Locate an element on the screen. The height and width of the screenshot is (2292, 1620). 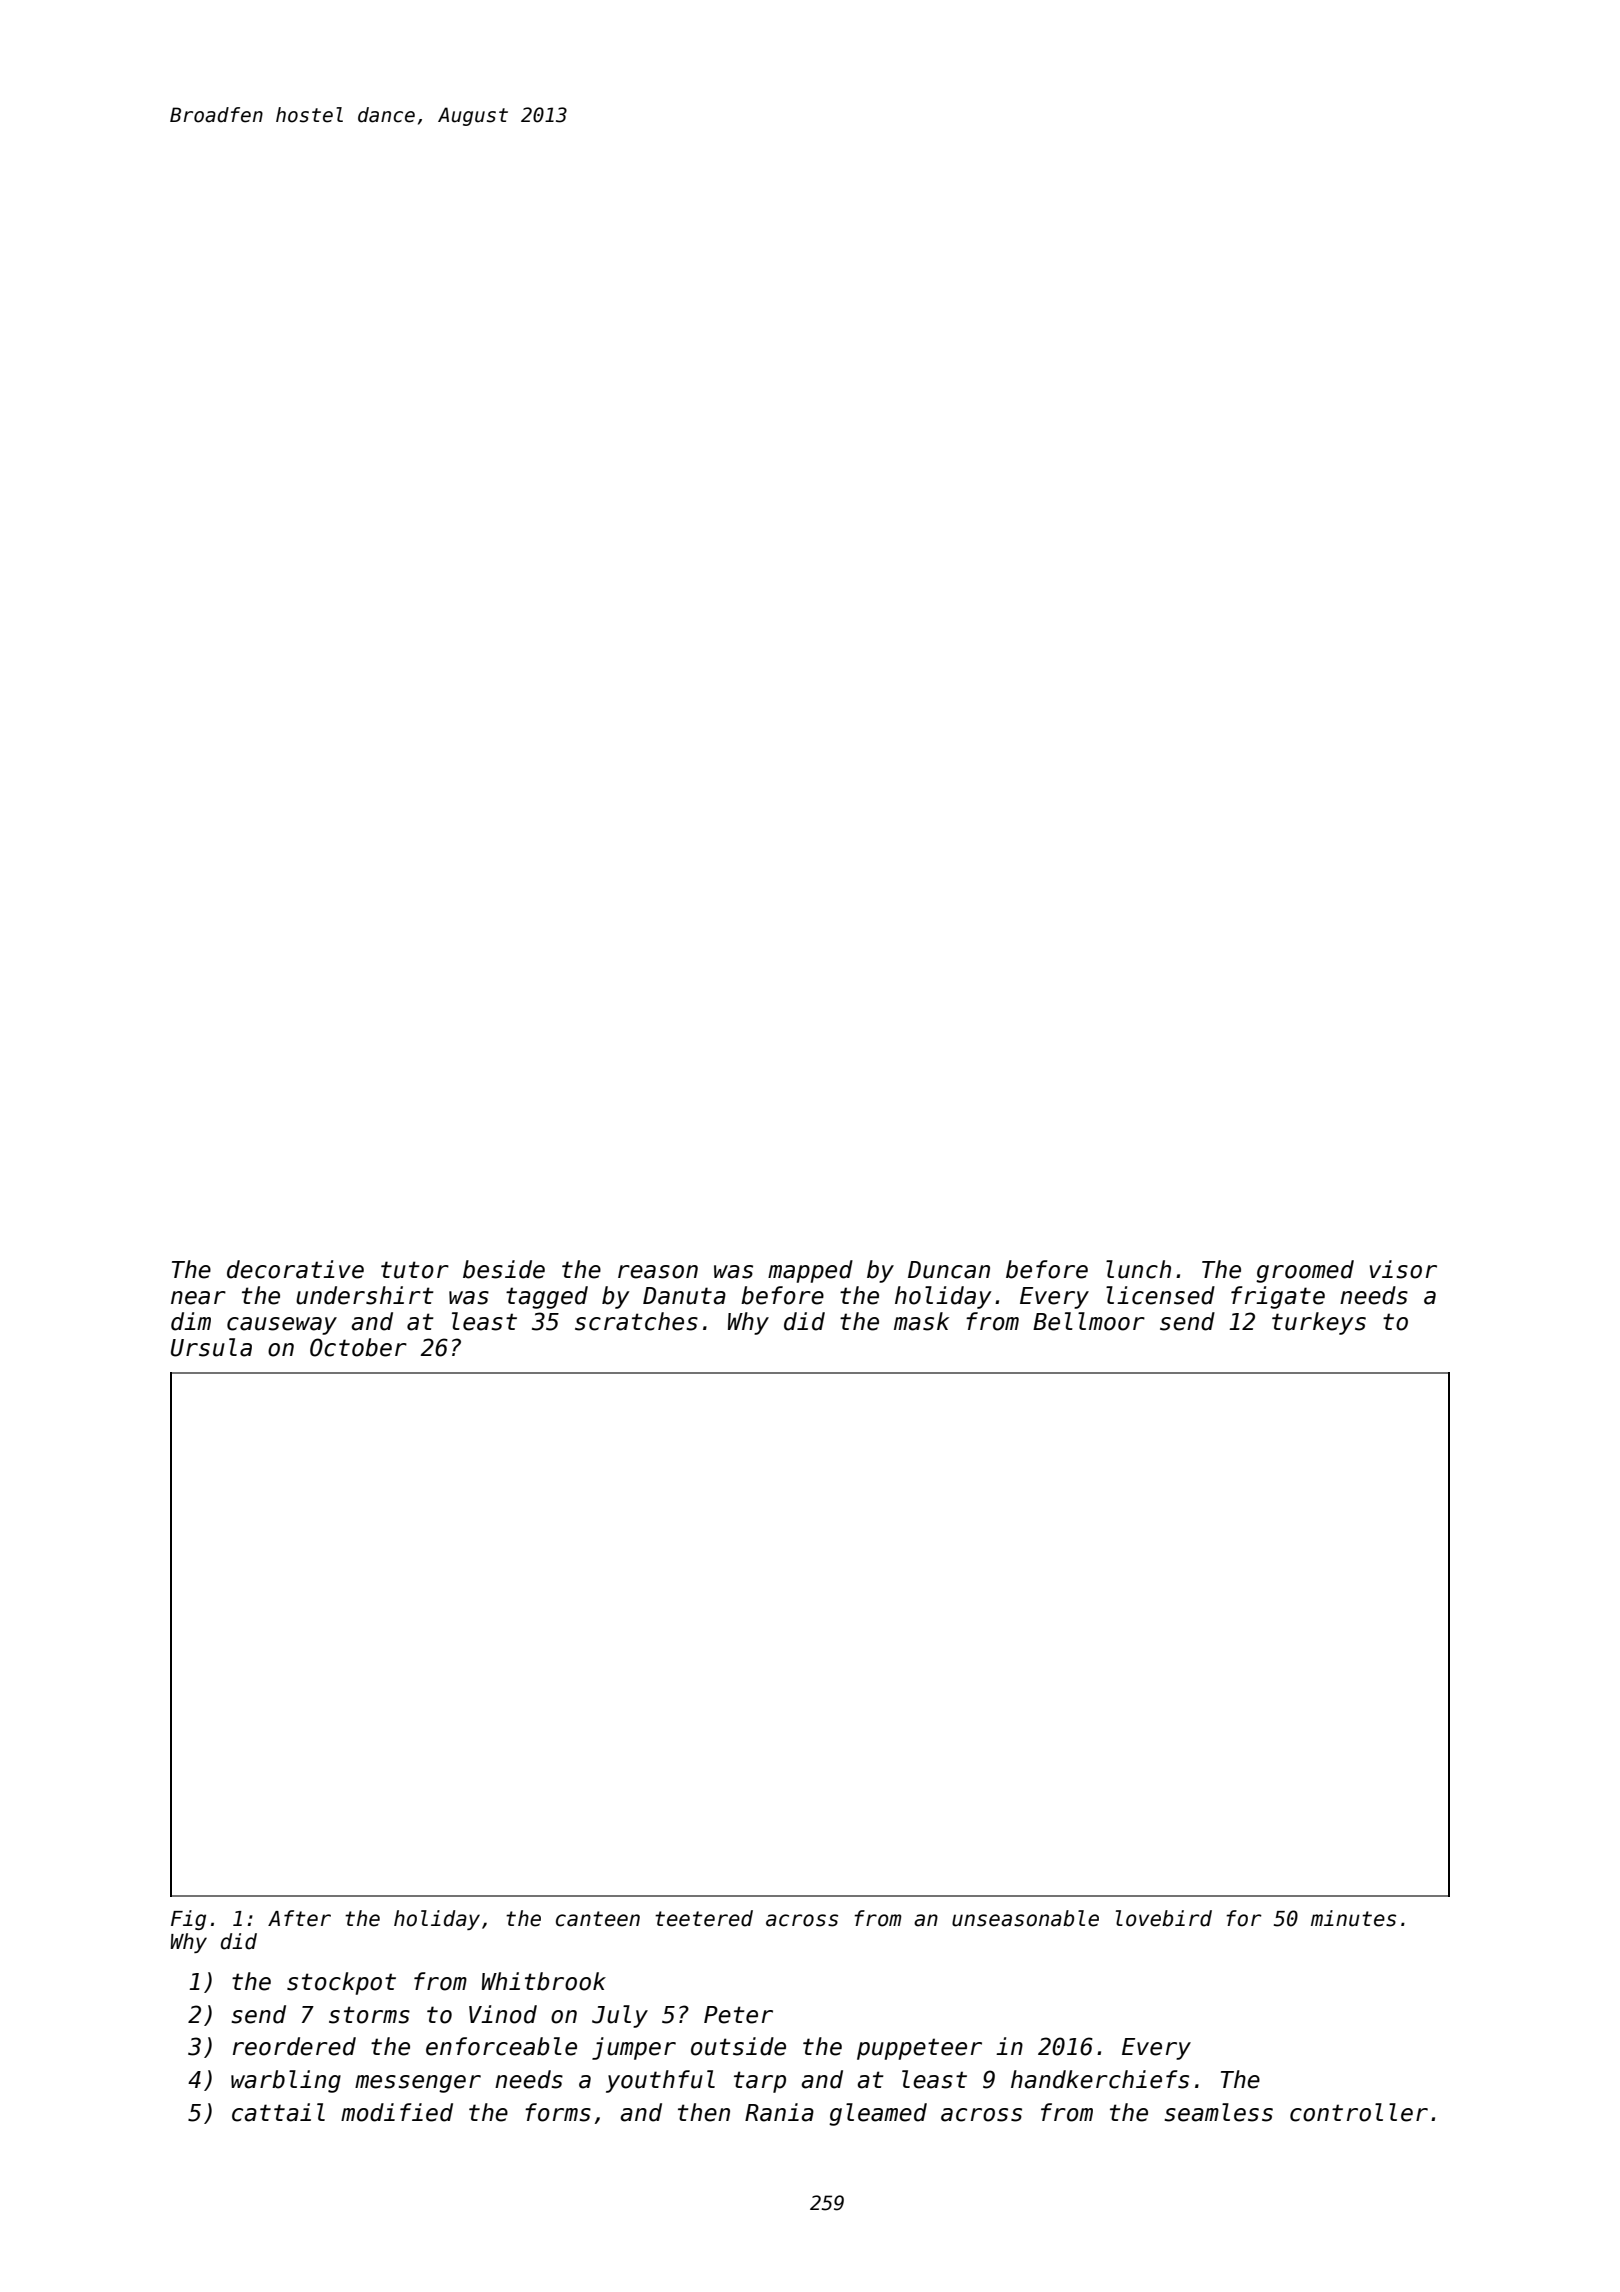
Ursula is located at coordinates (211, 1347).
